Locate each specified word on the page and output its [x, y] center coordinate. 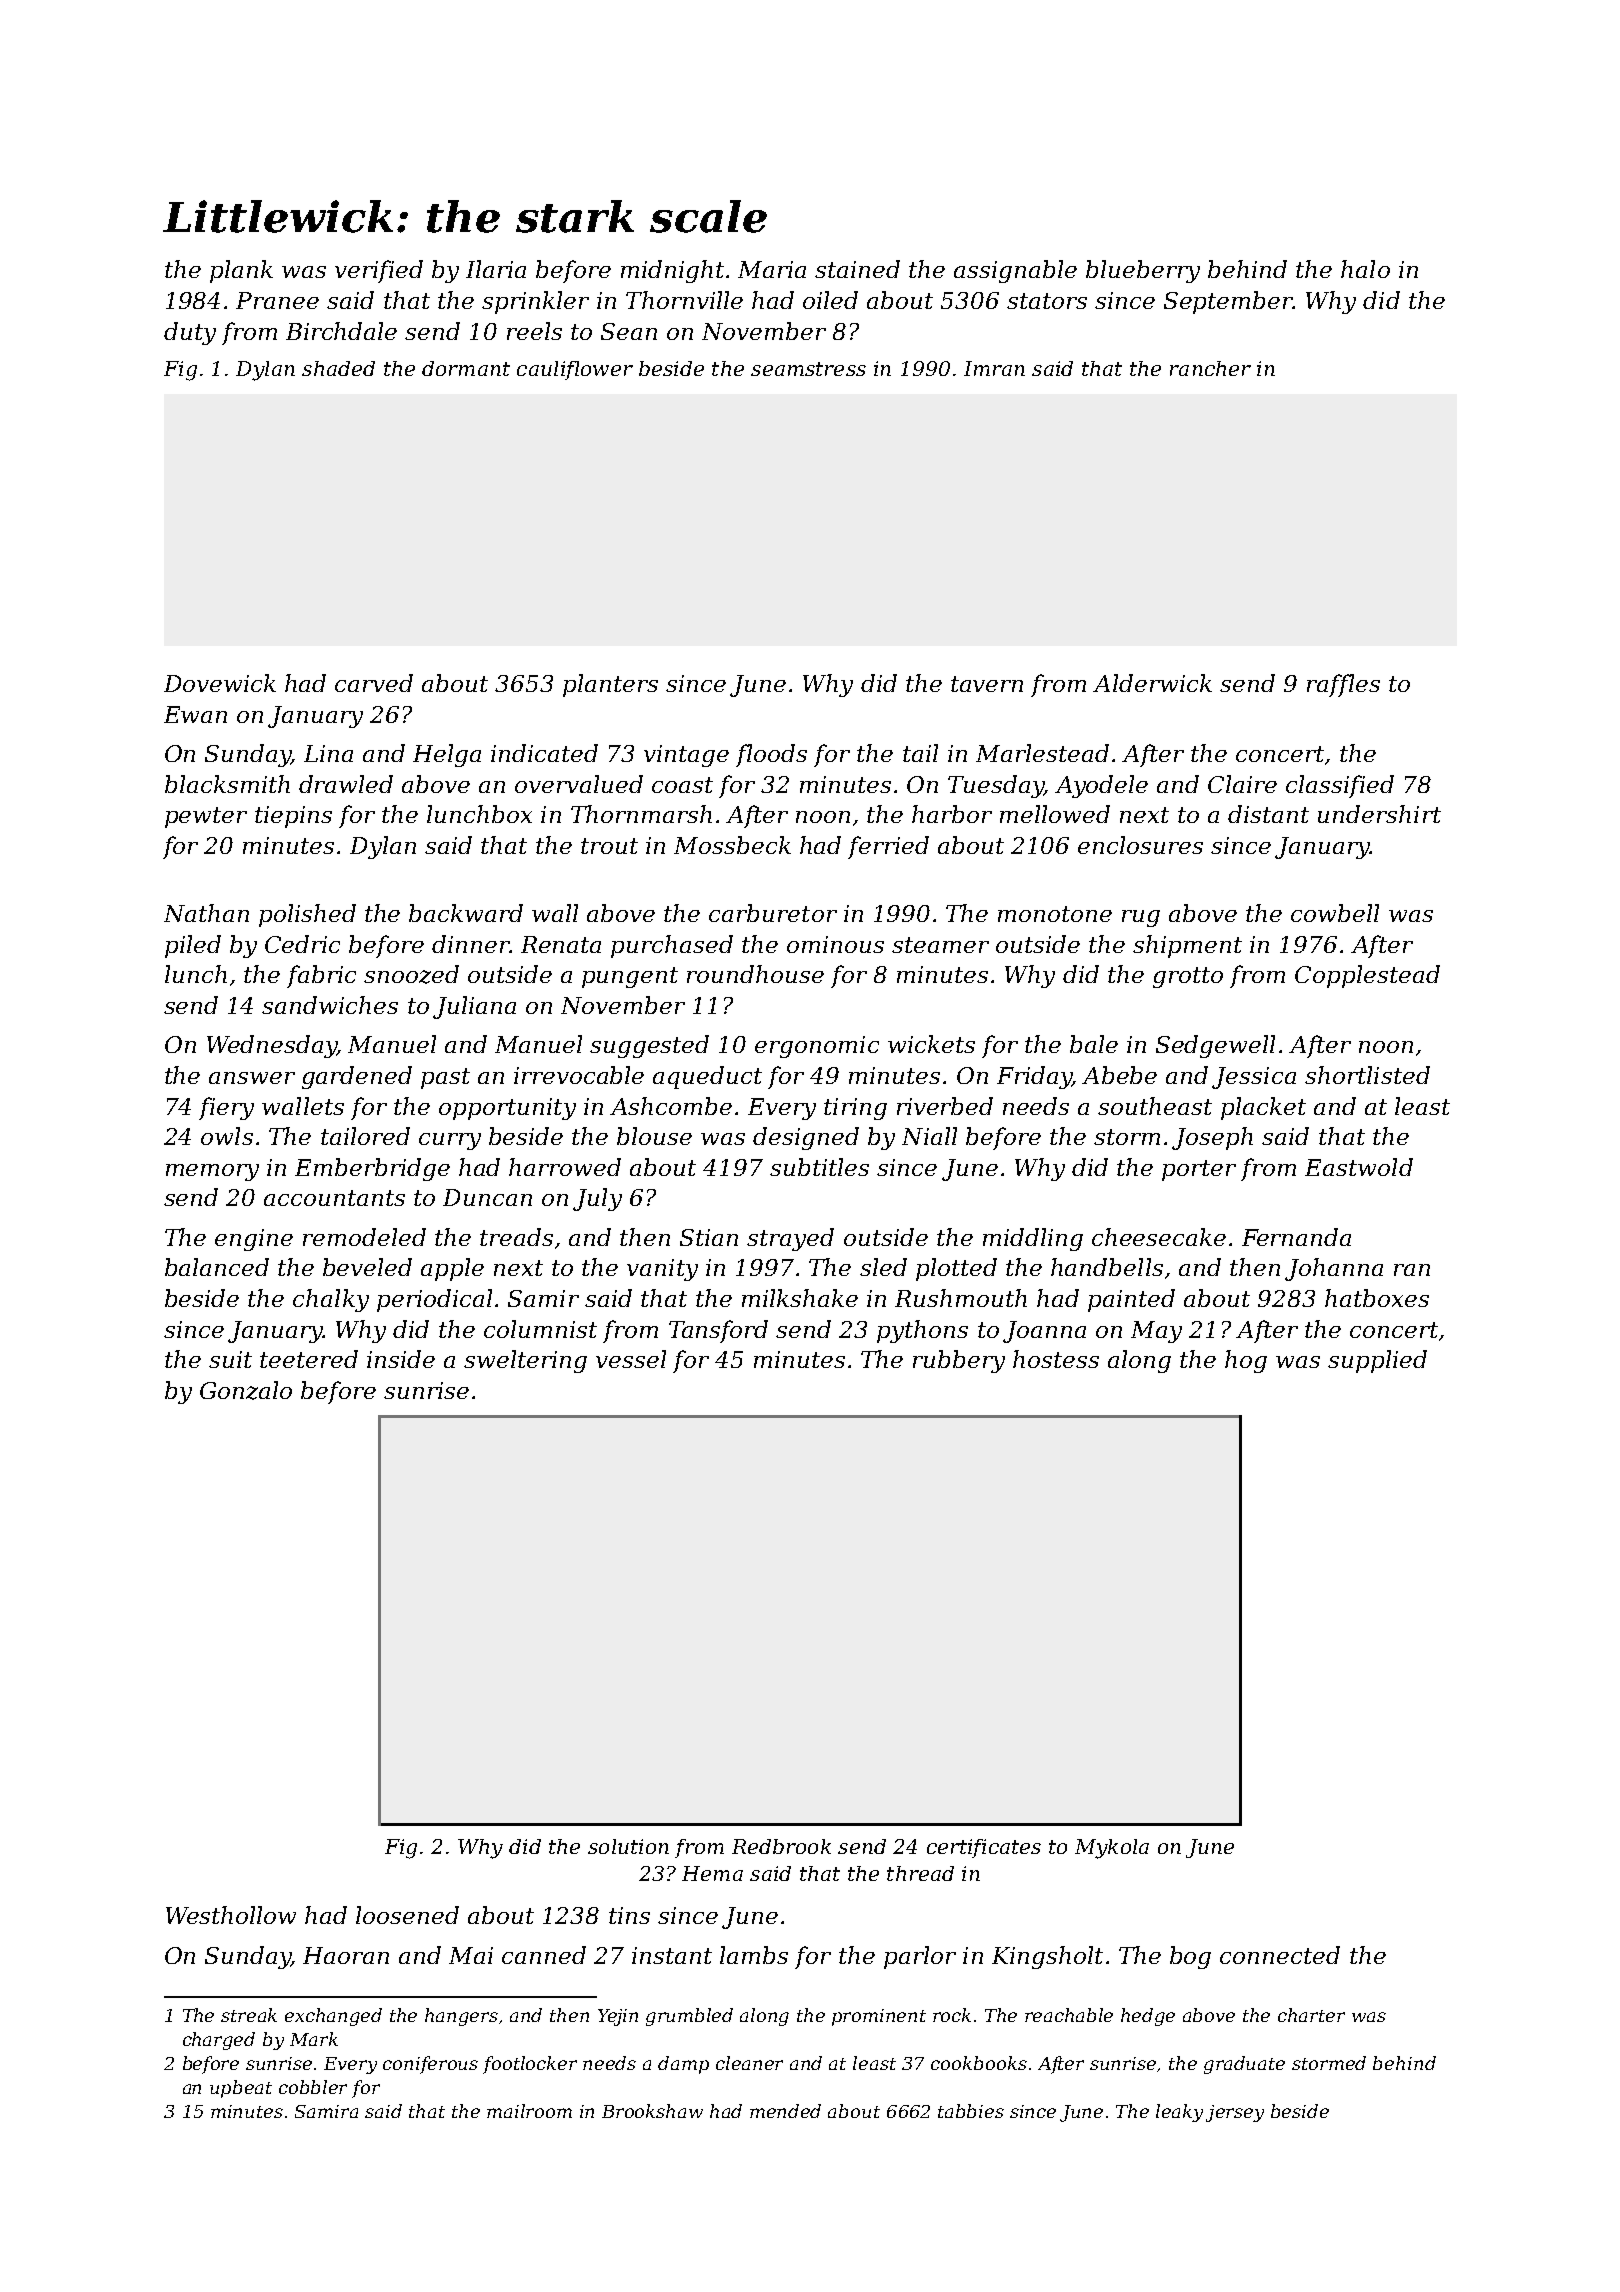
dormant [466, 368]
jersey [1235, 2113]
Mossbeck [732, 845]
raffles [1343, 685]
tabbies [971, 2111]
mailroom [529, 2111]
